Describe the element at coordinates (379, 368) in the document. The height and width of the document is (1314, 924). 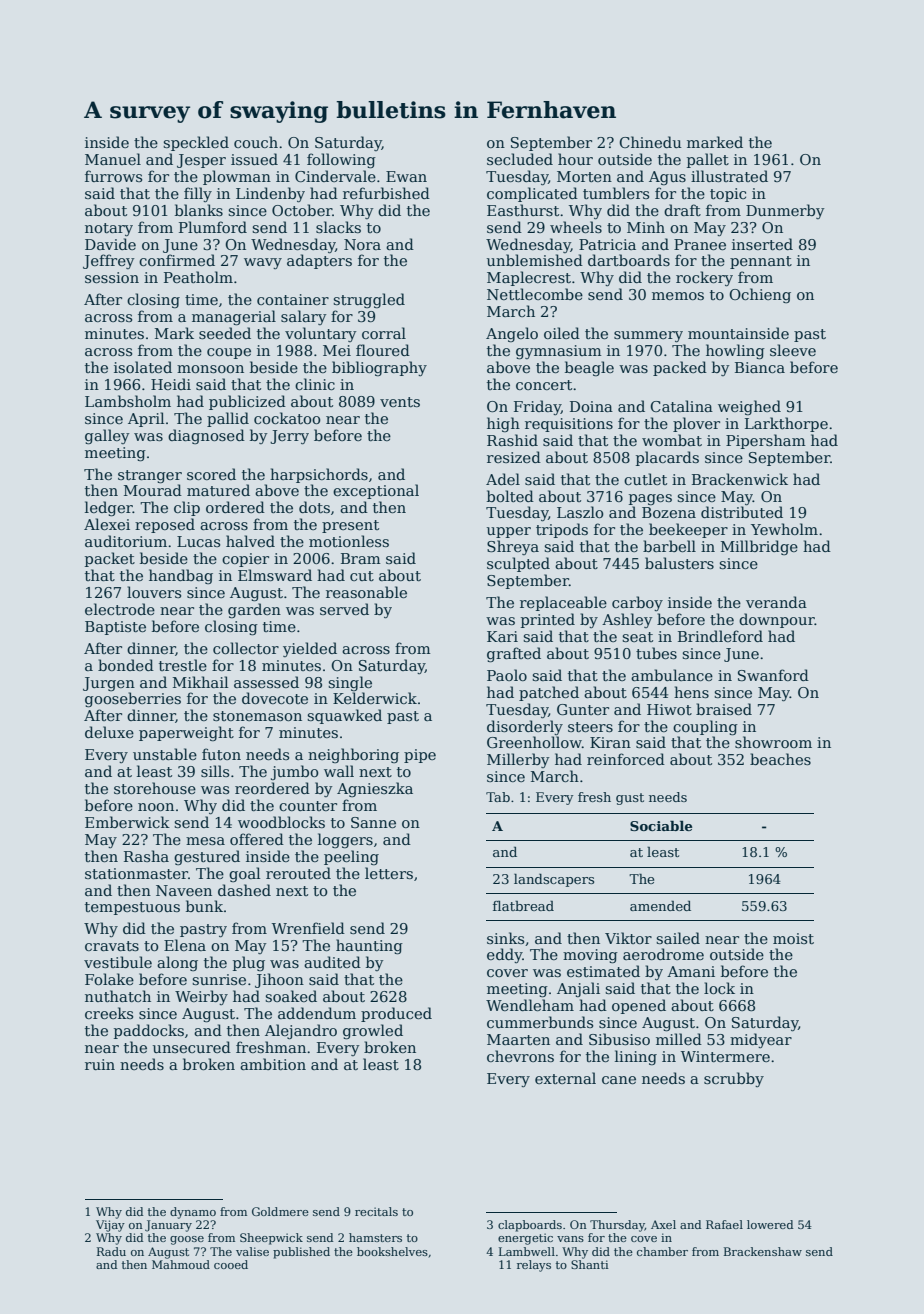
I see `bibliography` at that location.
